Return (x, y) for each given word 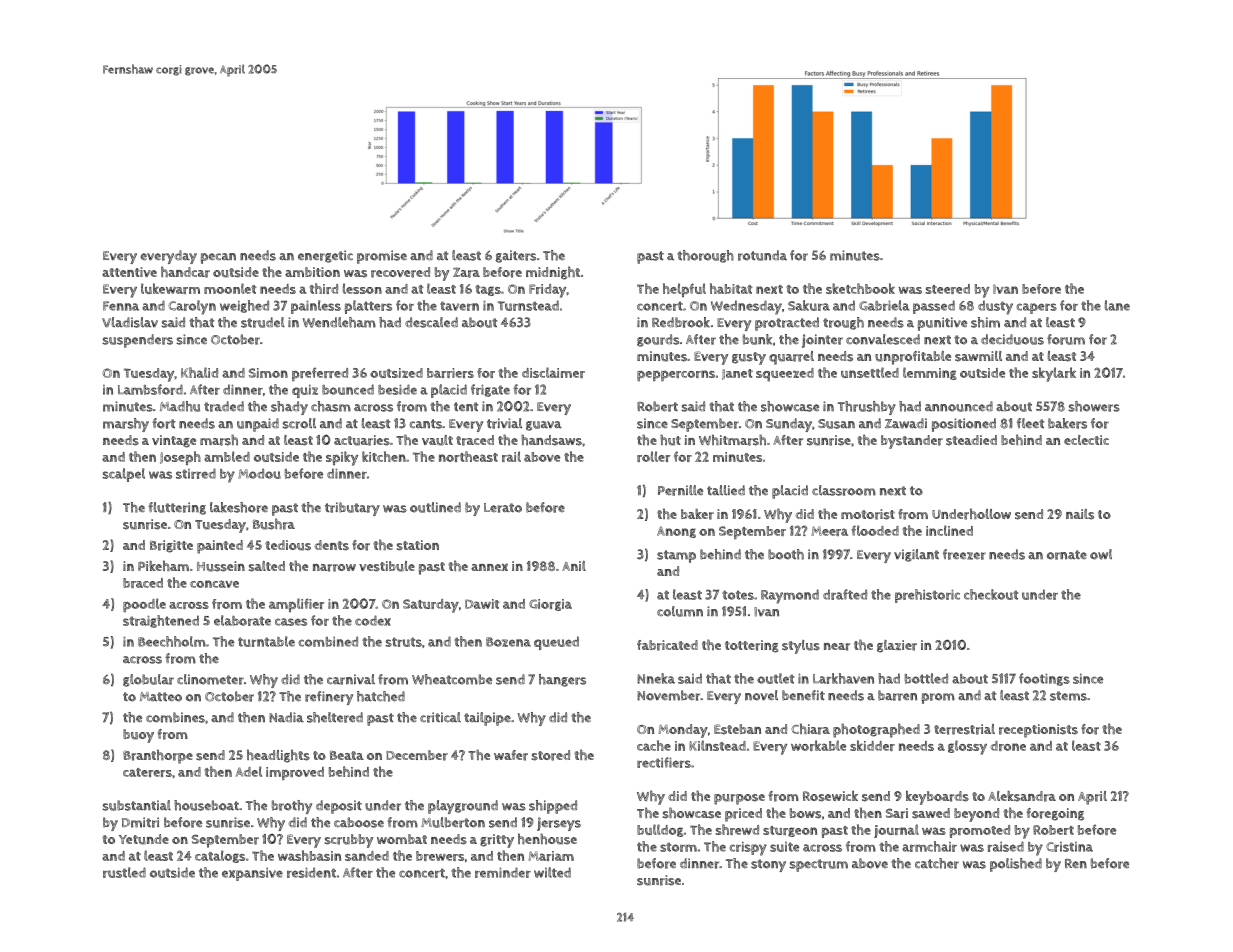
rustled (124, 872)
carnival (351, 679)
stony (768, 865)
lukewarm (170, 288)
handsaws (551, 440)
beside (397, 389)
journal (896, 831)
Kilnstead (717, 745)
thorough (705, 256)
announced (959, 406)
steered (948, 289)
